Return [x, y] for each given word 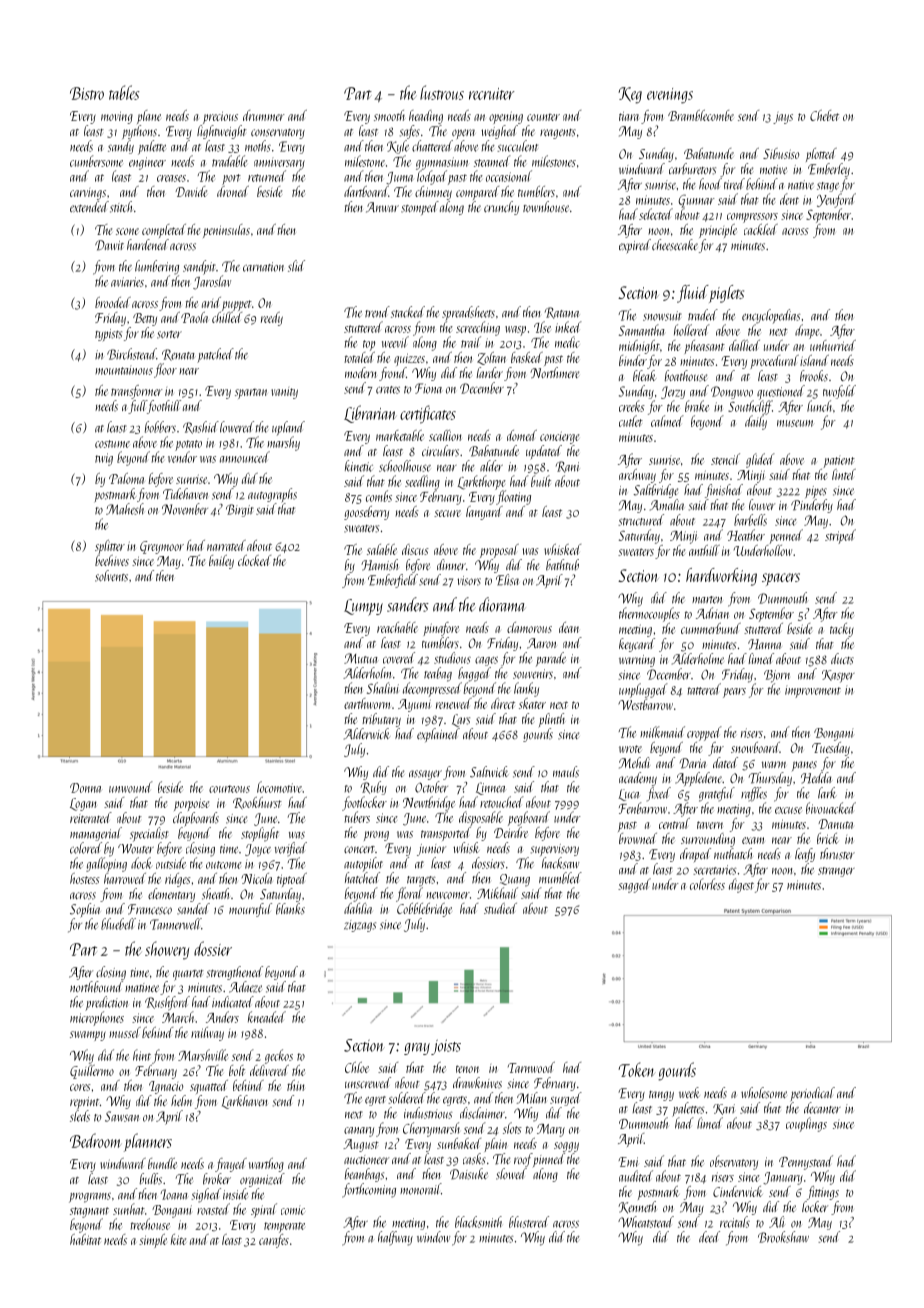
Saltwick [489, 772]
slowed [511, 1174]
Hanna [764, 644]
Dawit [109, 245]
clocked [254, 560]
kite [178, 1239]
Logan [83, 804]
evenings [670, 96]
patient [839, 462]
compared [477, 193]
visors [469, 581]
